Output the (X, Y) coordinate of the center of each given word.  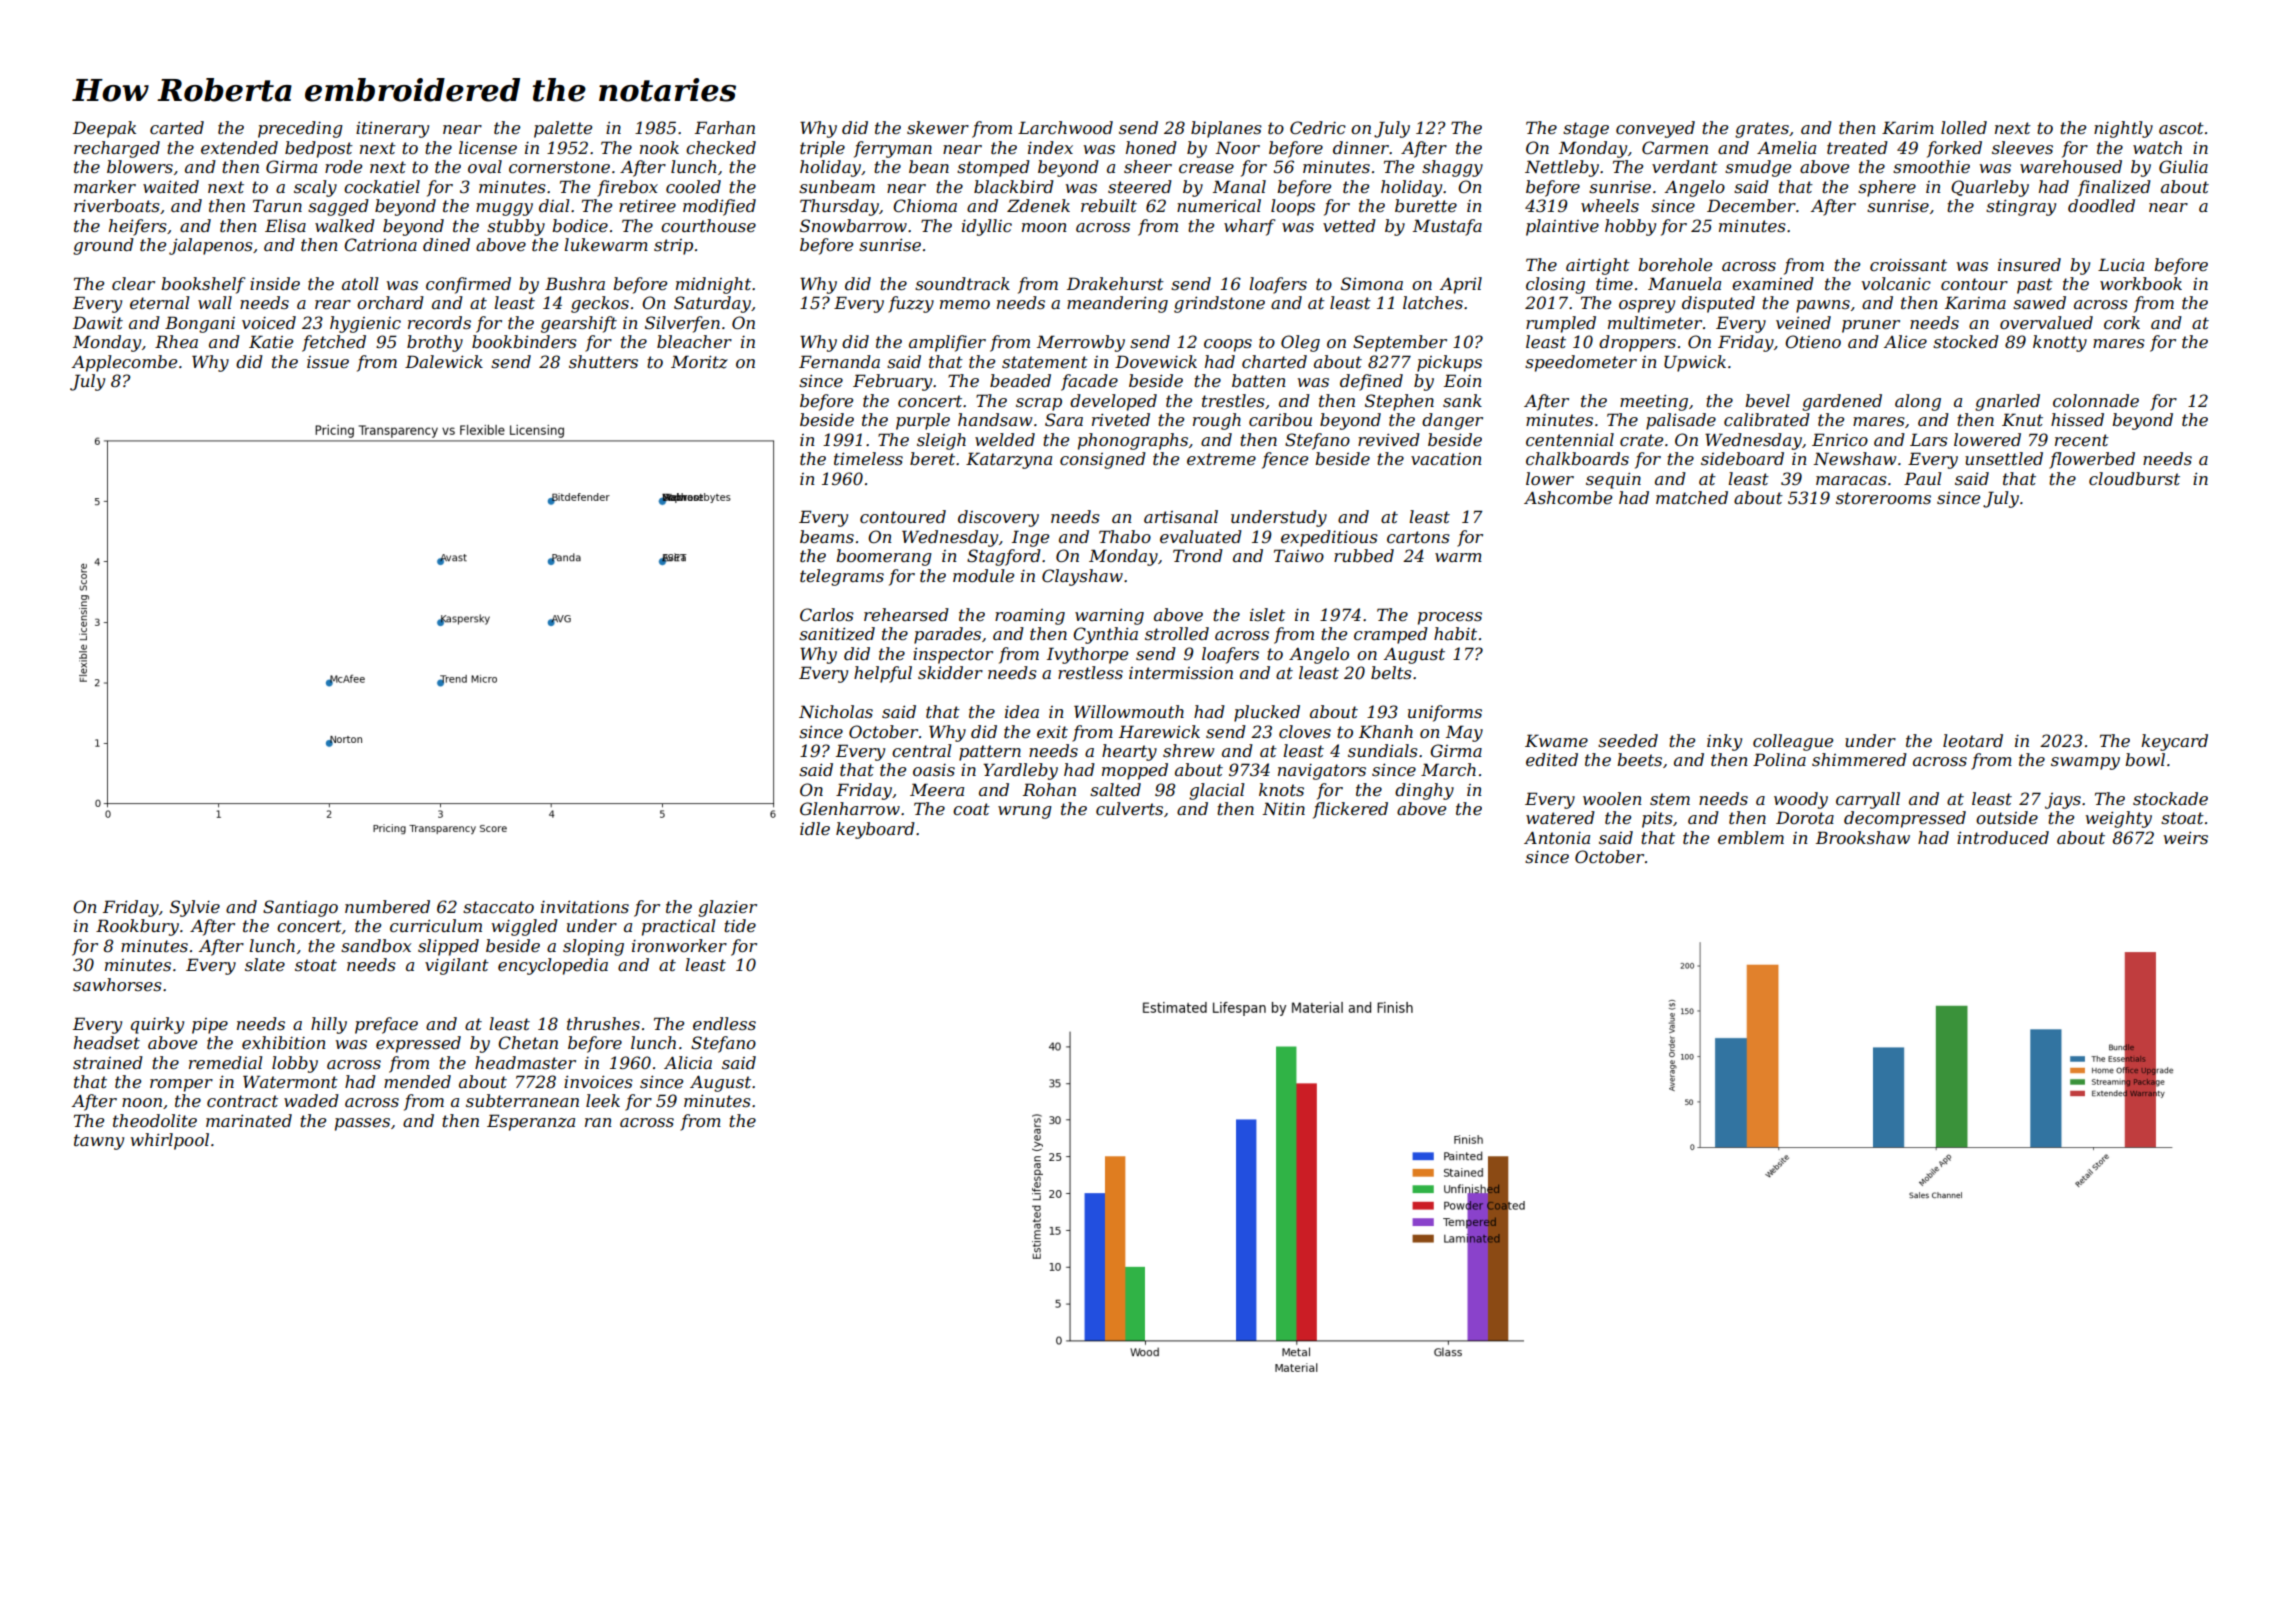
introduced (2003, 837)
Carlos (827, 614)
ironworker (679, 945)
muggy (504, 209)
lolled (1964, 127)
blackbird (1014, 186)
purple (923, 421)
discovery (998, 518)
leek (603, 1100)
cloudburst (2134, 478)
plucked (1267, 713)
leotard (1973, 740)
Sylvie (195, 908)
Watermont (290, 1081)
